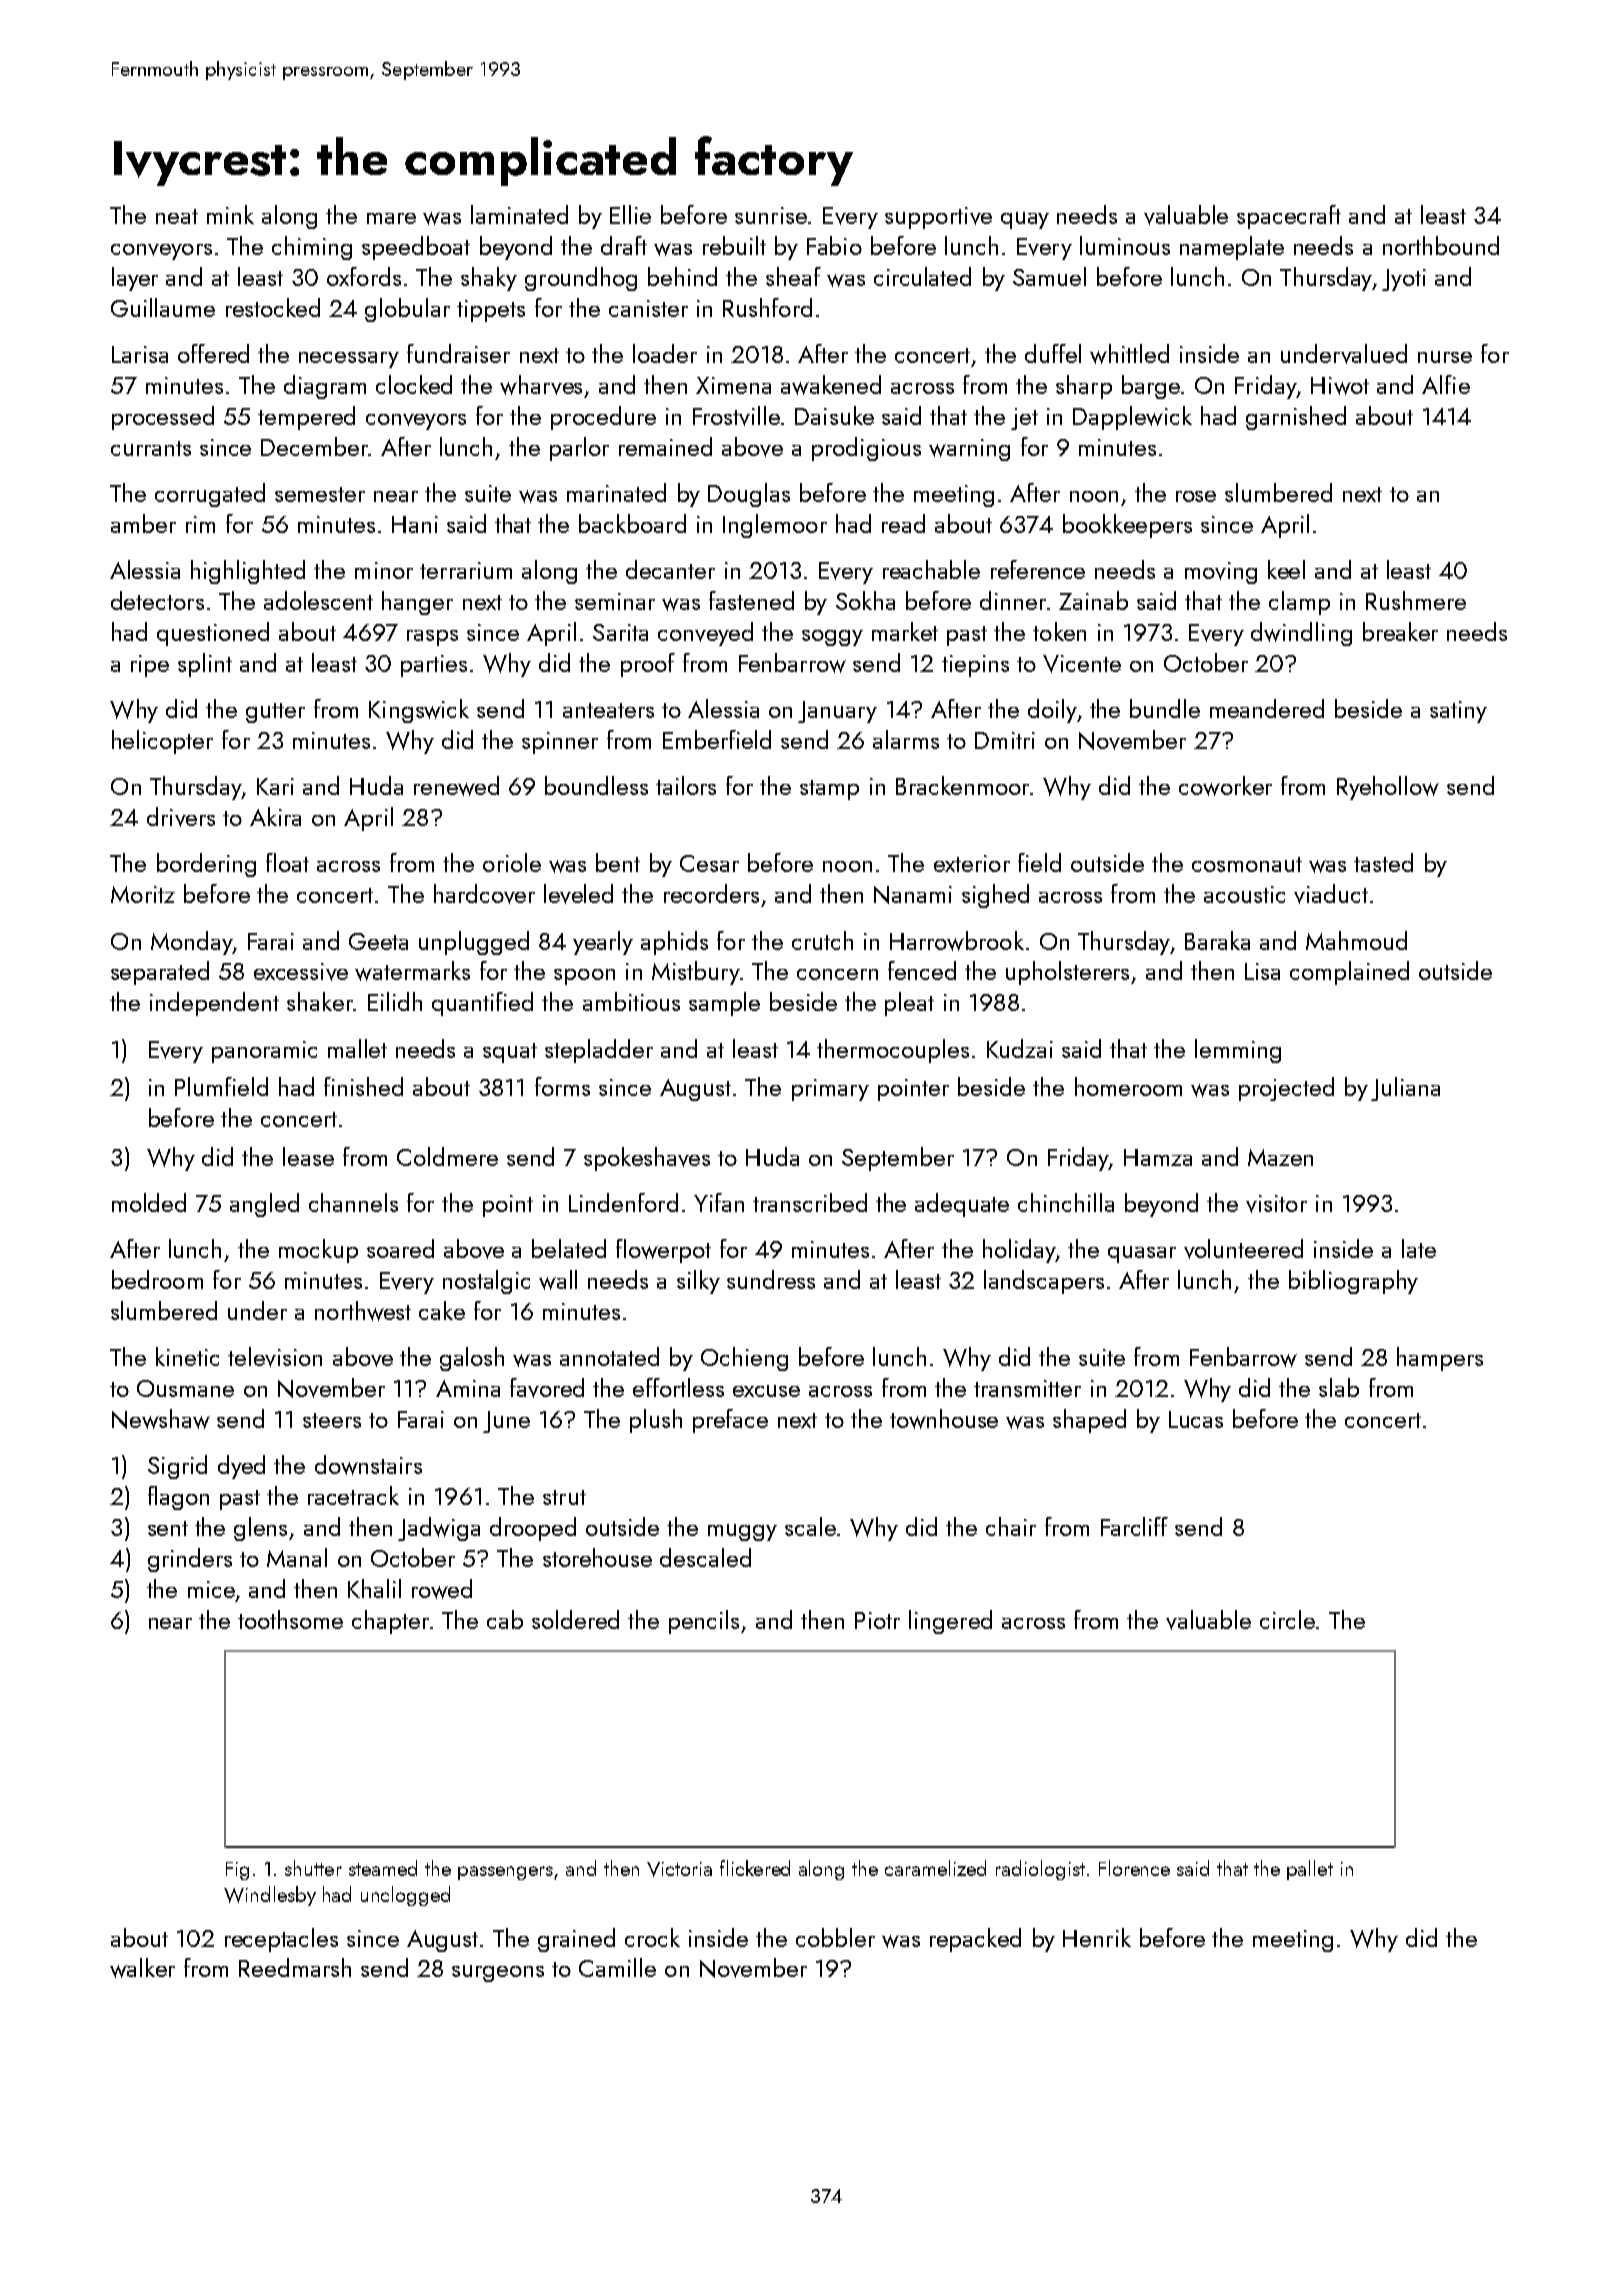  What do you see at coordinates (1287, 1619) in the document?
I see `circle` at bounding box center [1287, 1619].
